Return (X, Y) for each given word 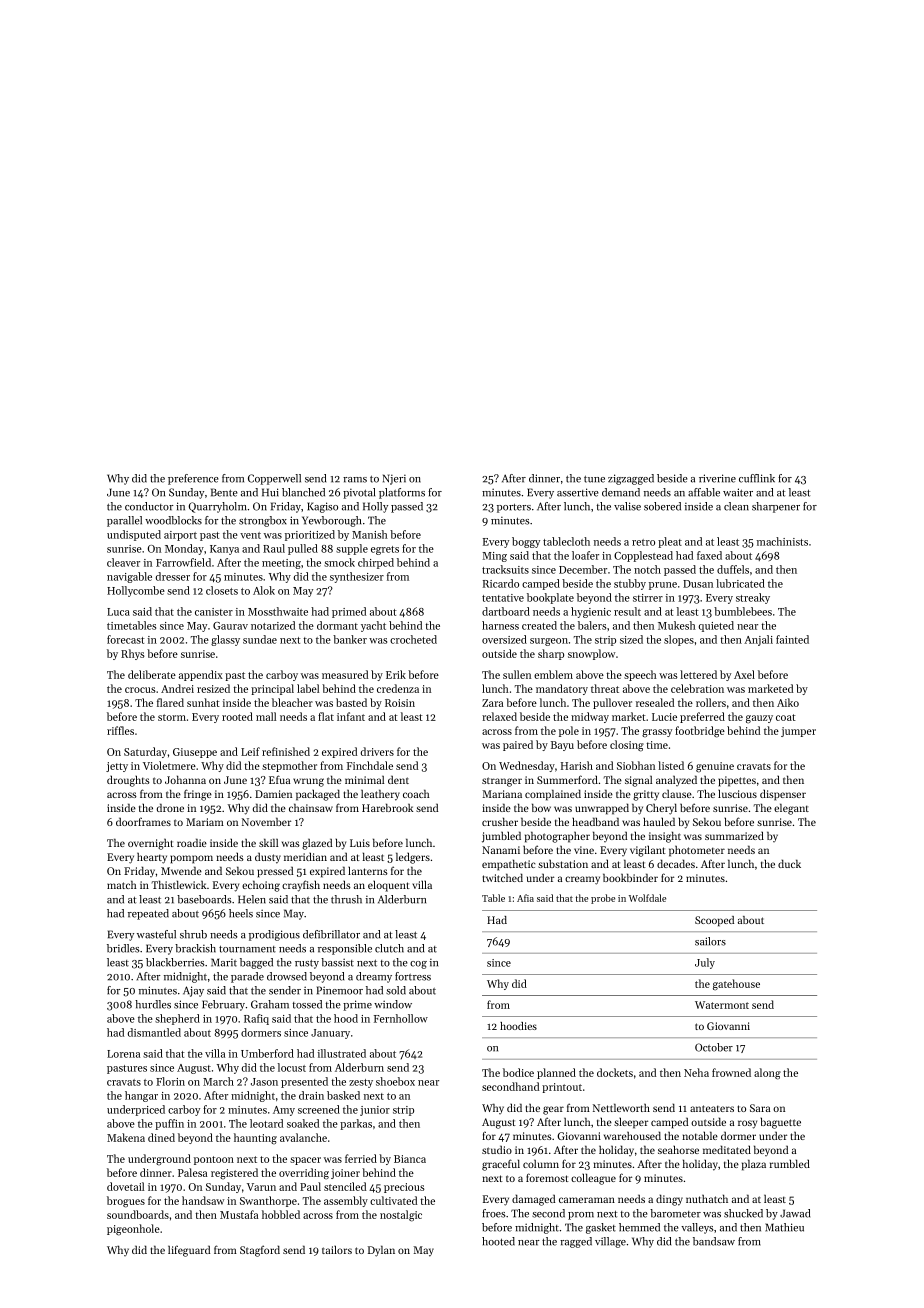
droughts (128, 781)
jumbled (501, 837)
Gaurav (230, 626)
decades (676, 863)
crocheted (413, 639)
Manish (370, 534)
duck (789, 863)
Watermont (722, 1005)
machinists (782, 541)
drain (311, 1095)
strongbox (263, 521)
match (122, 884)
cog (418, 965)
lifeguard (189, 1251)
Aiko (788, 702)
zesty (361, 1083)
